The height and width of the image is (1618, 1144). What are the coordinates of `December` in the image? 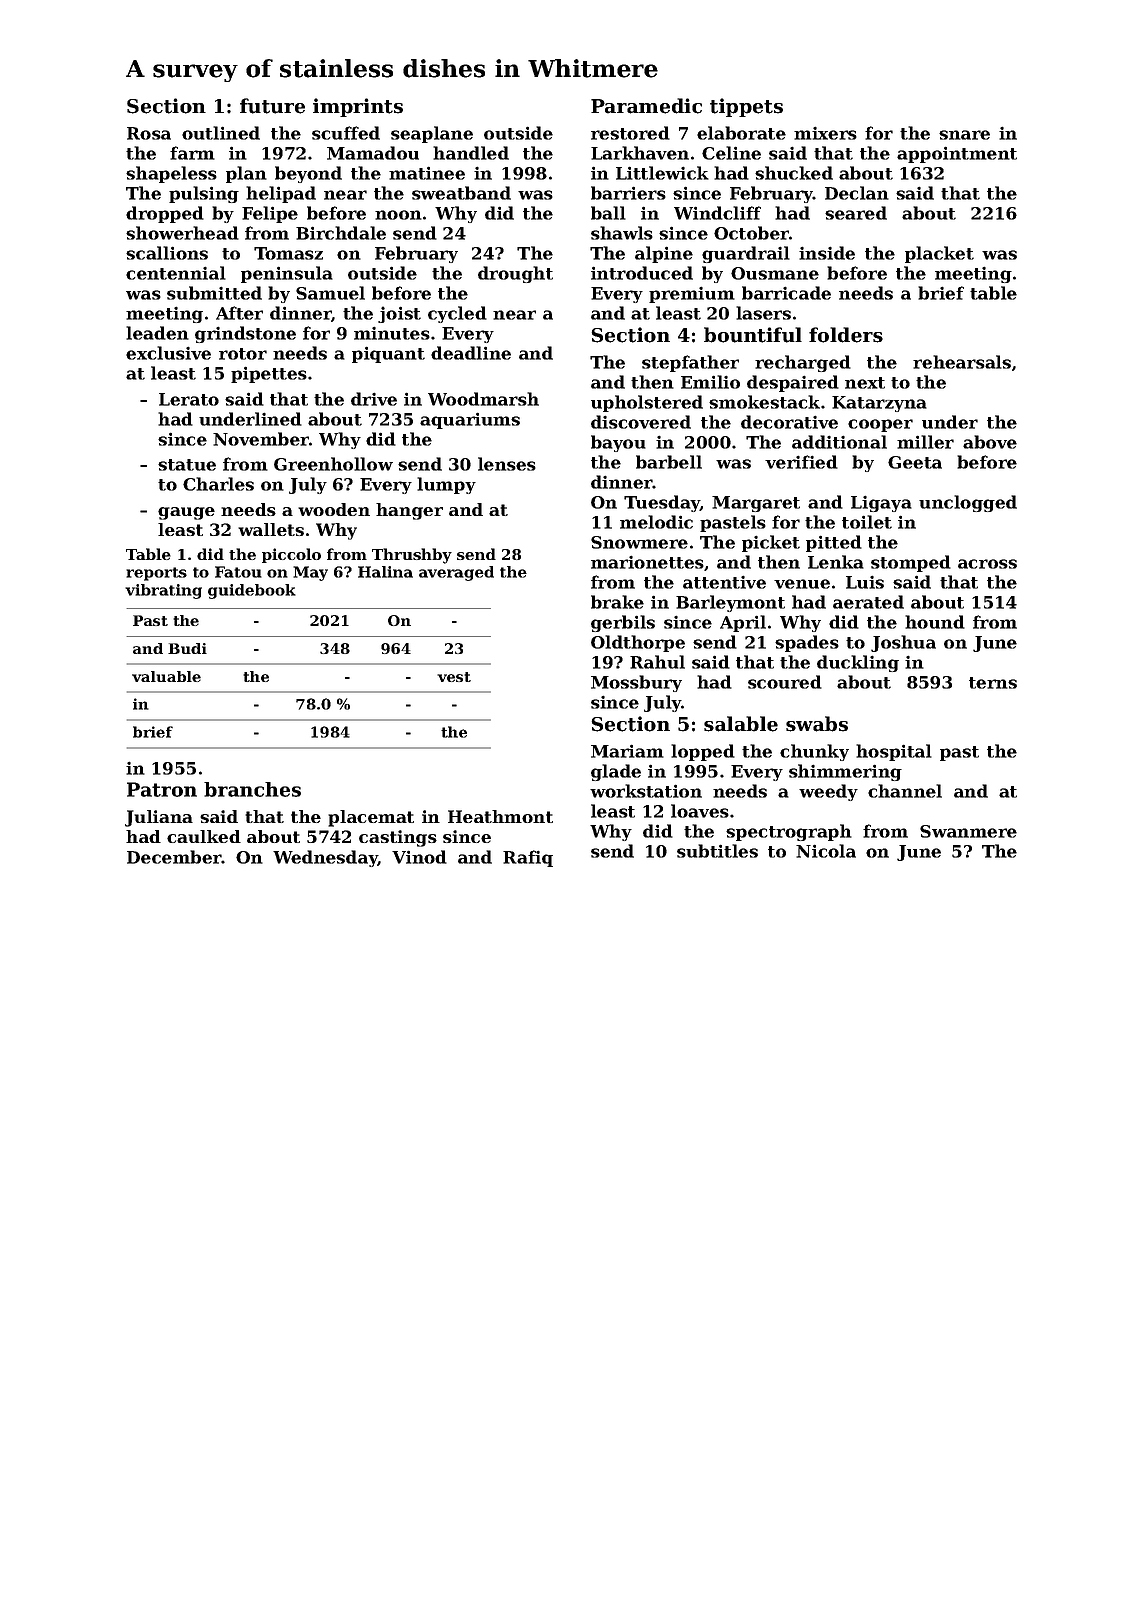 It's located at (174, 857).
